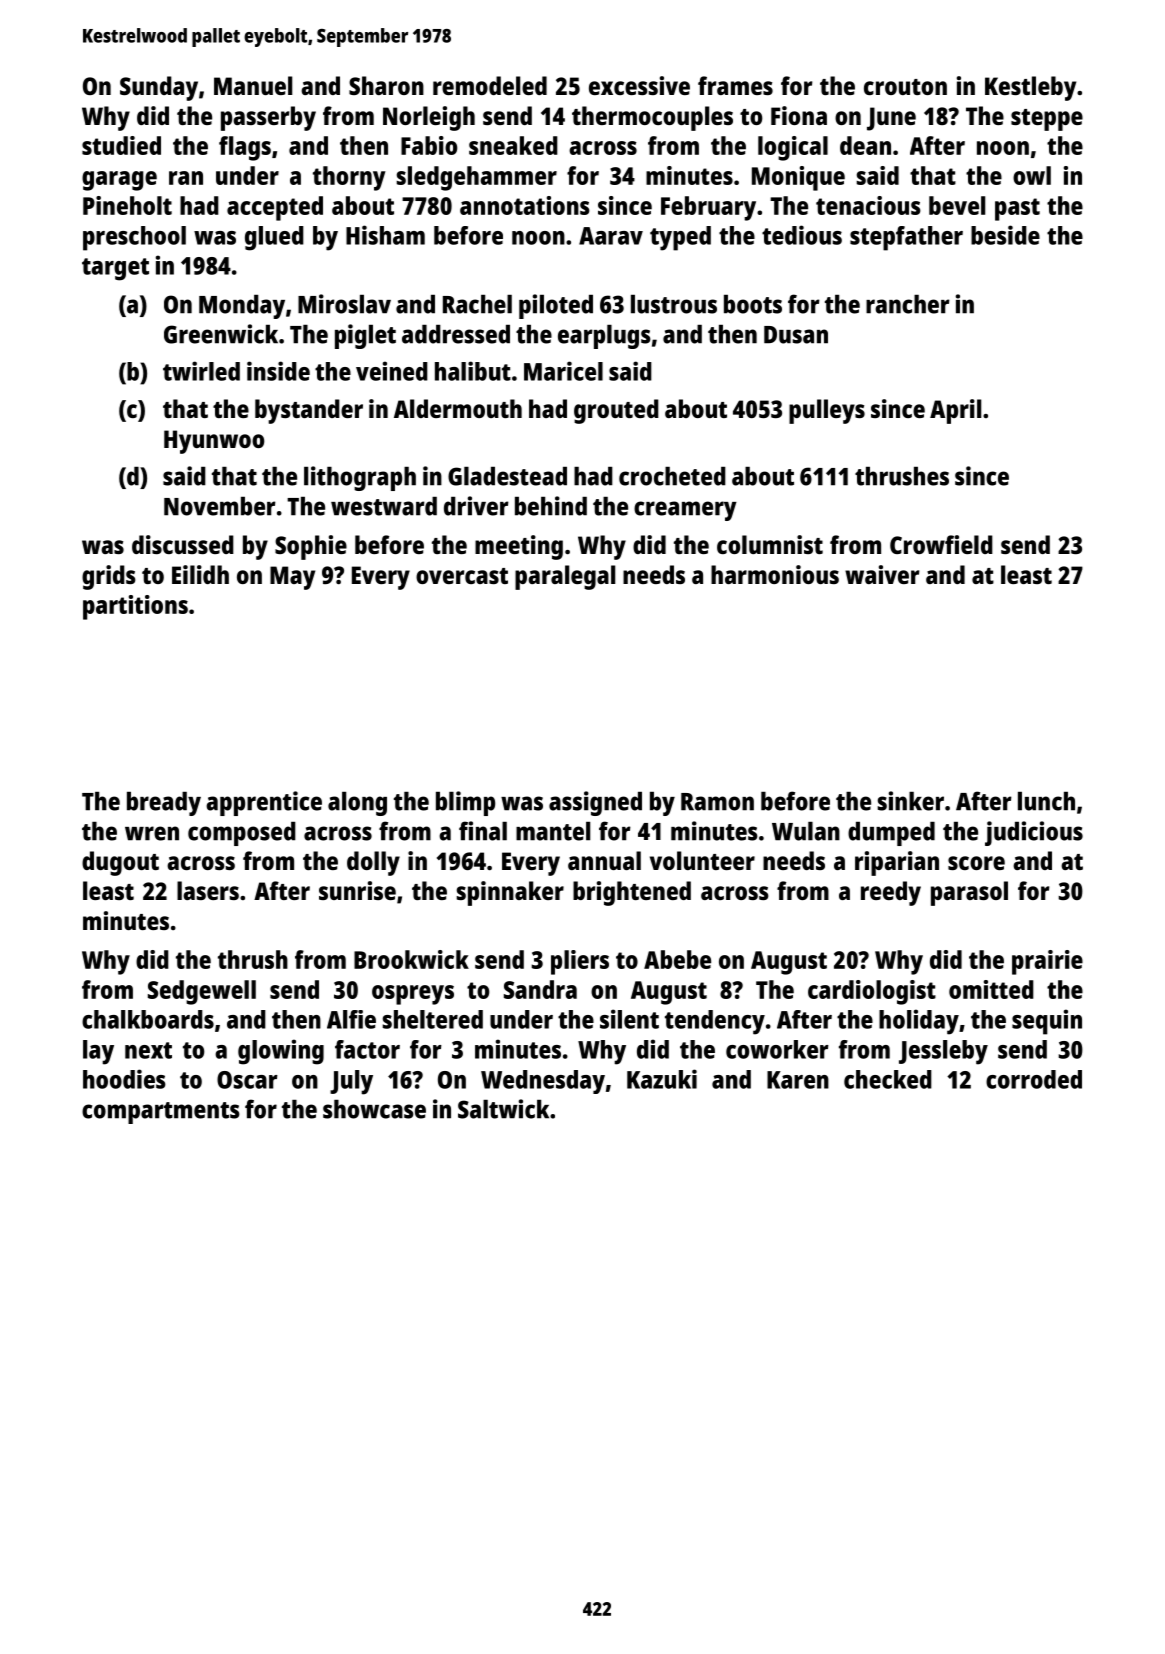 Image resolution: width=1165 pixels, height=1654 pixels. Describe the element at coordinates (503, 1109) in the screenshot. I see `Saltwick` at that location.
